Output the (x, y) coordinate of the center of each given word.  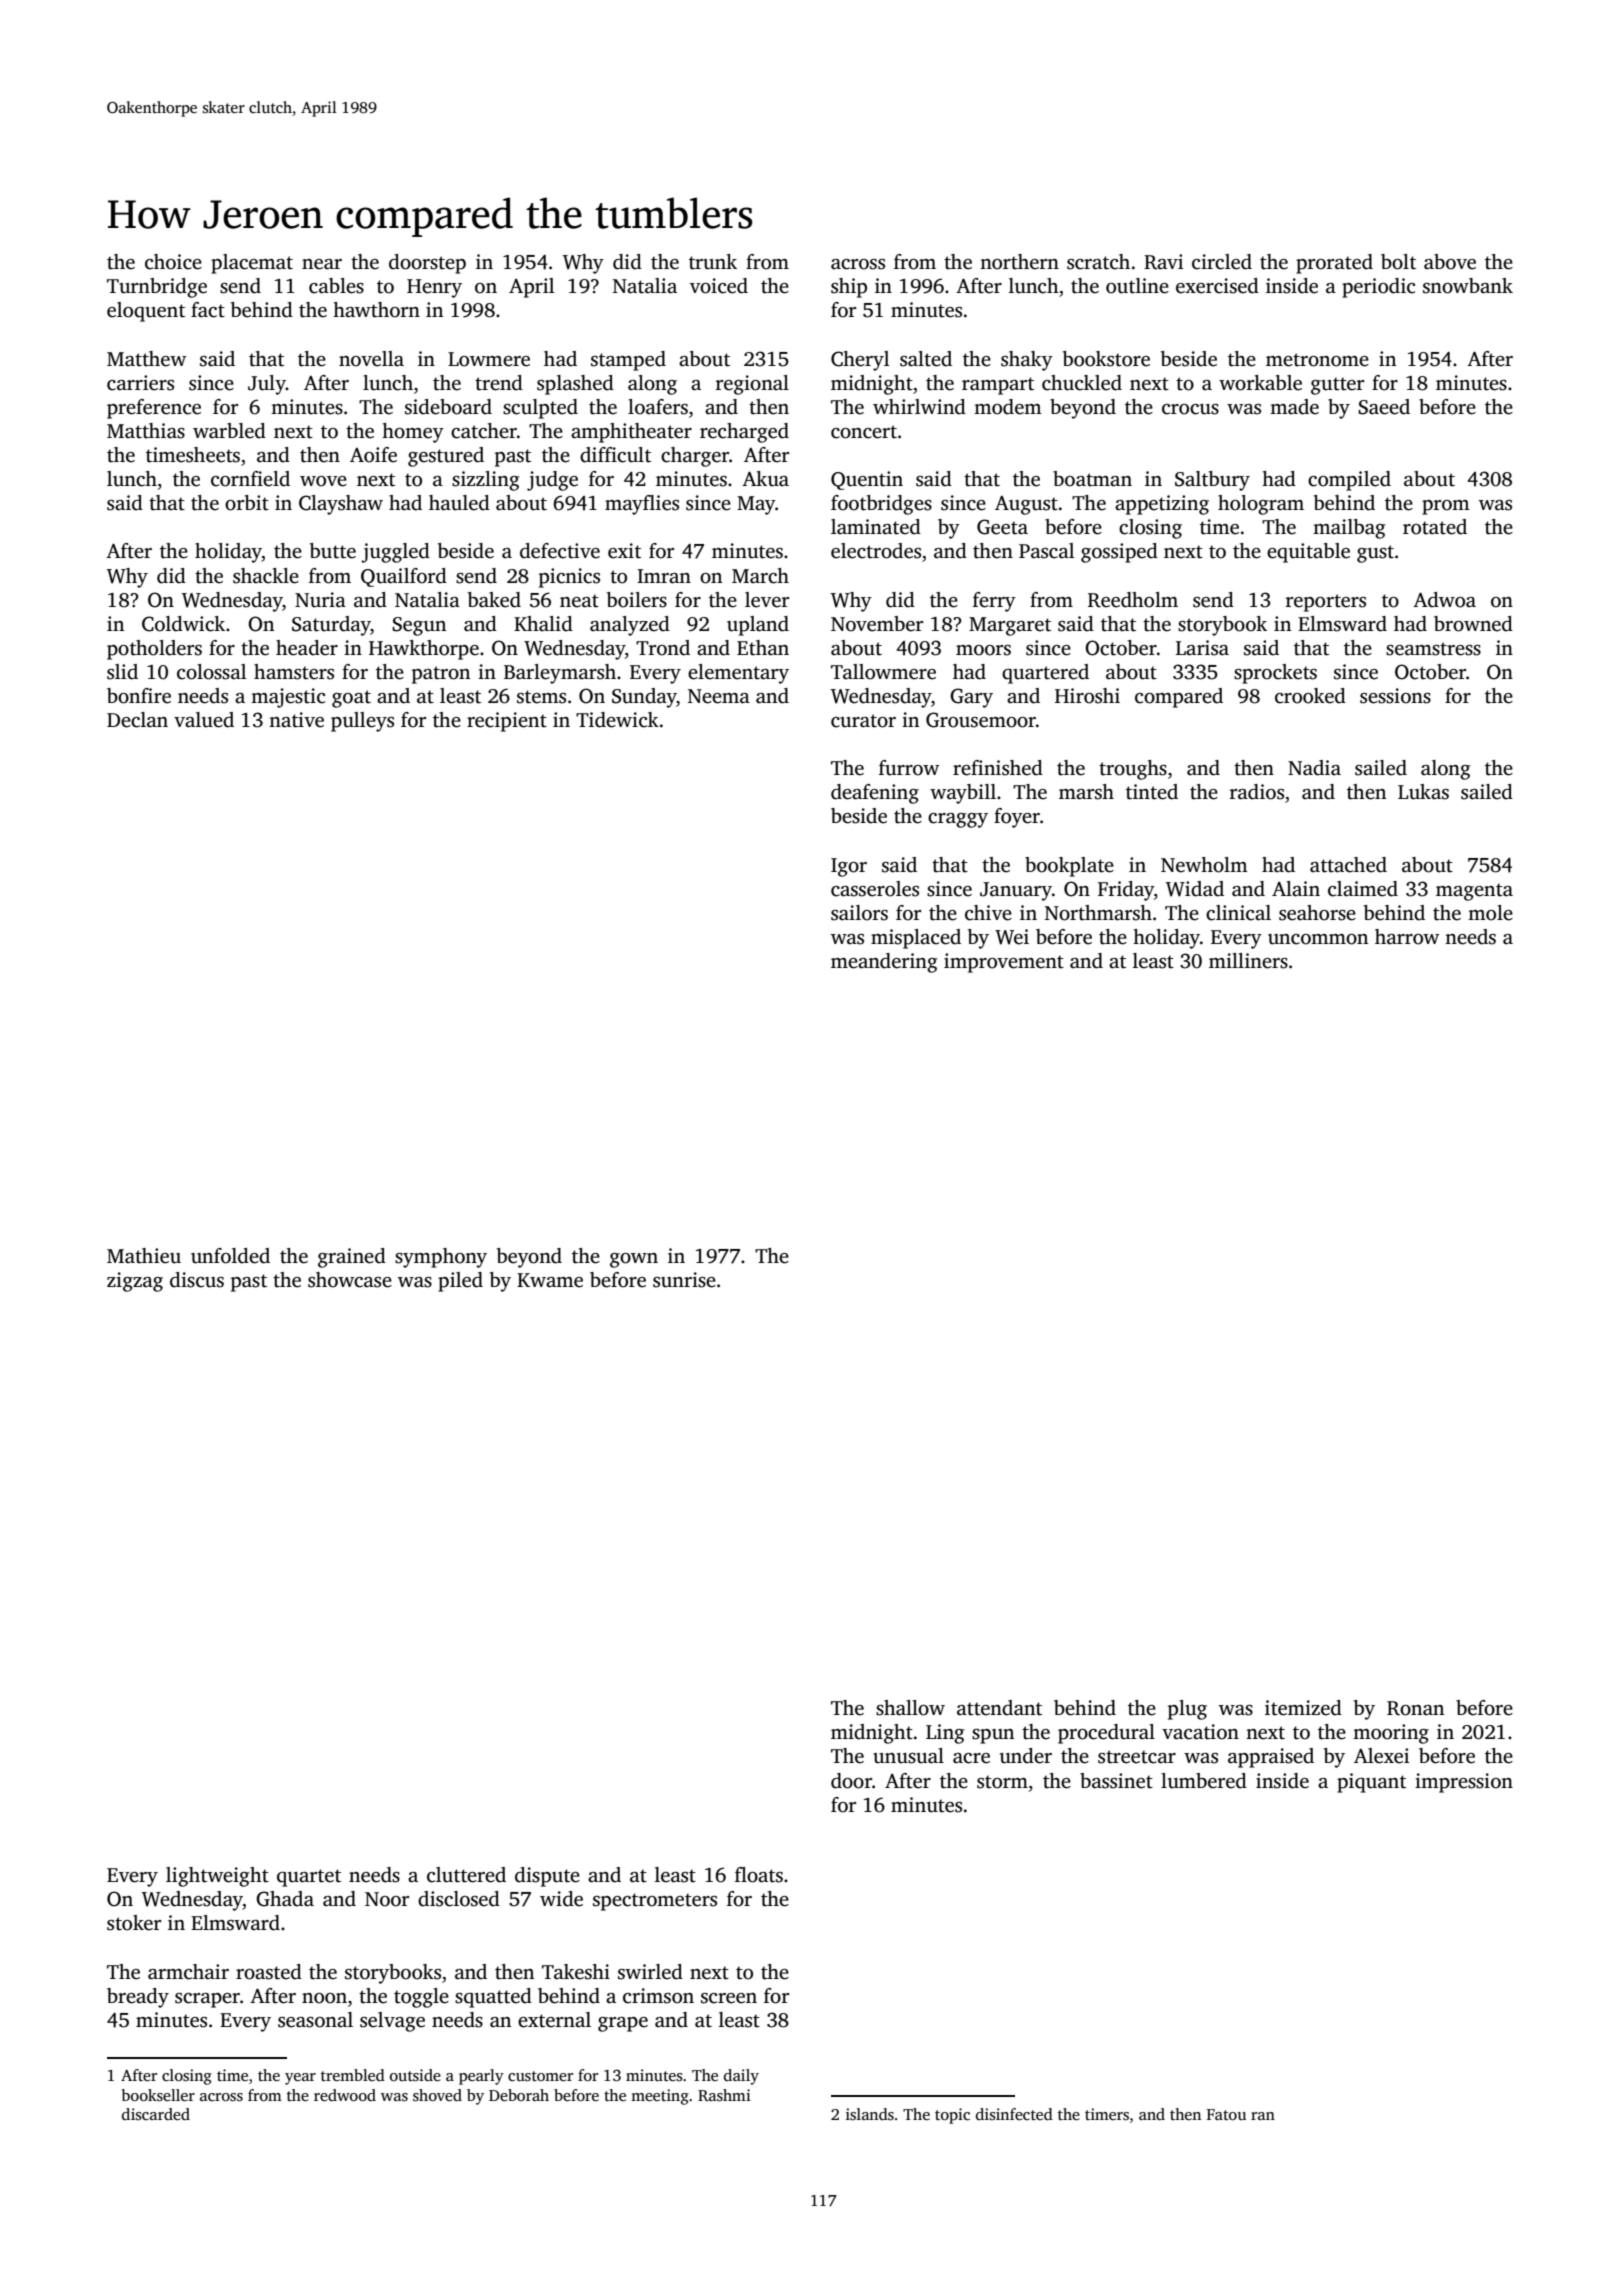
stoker (134, 1923)
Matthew (146, 359)
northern (1019, 262)
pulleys (362, 722)
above (1450, 262)
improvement (1004, 963)
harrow (1407, 937)
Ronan (1415, 1708)
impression (1464, 1783)
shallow (910, 1708)
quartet (309, 1878)
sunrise (684, 1280)
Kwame (550, 1280)
